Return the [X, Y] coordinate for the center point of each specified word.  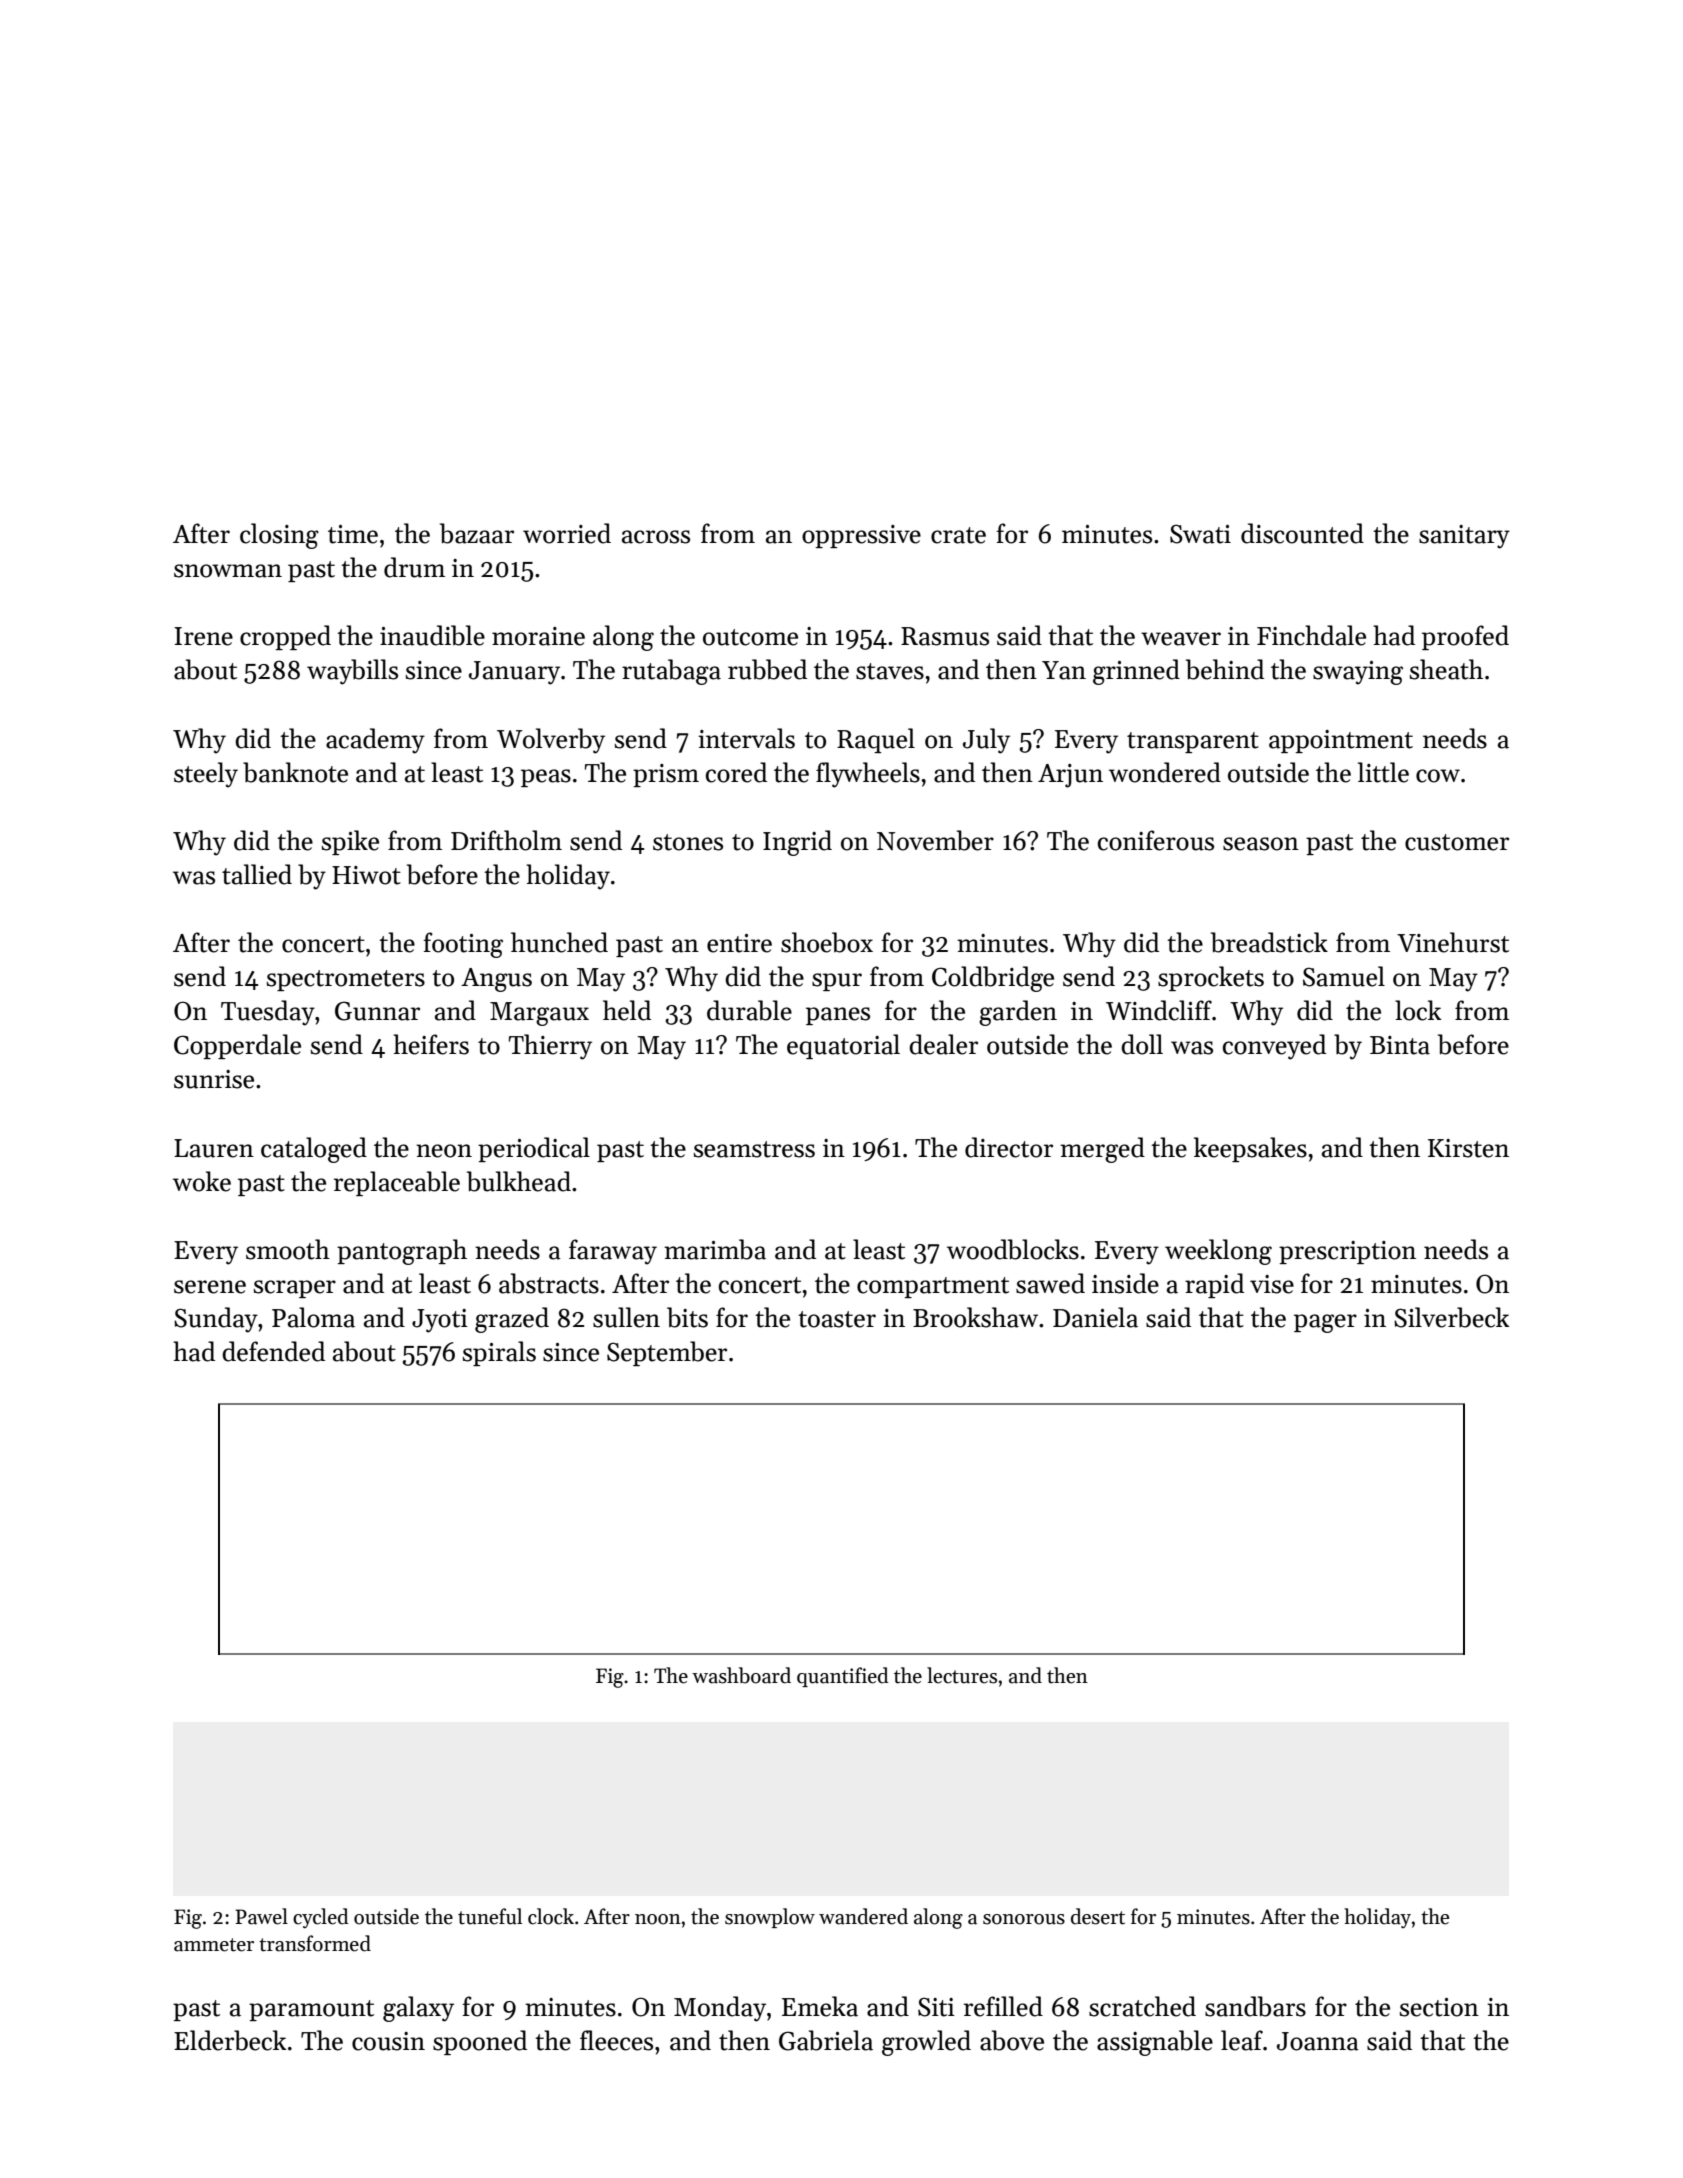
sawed [1050, 1283]
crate [958, 535]
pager [1325, 1323]
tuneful [490, 1916]
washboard [741, 1675]
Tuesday [268, 1013]
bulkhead [519, 1181]
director [1009, 1147]
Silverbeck [1451, 1317]
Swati [1200, 534]
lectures [962, 1675]
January [514, 673]
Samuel [1344, 976]
